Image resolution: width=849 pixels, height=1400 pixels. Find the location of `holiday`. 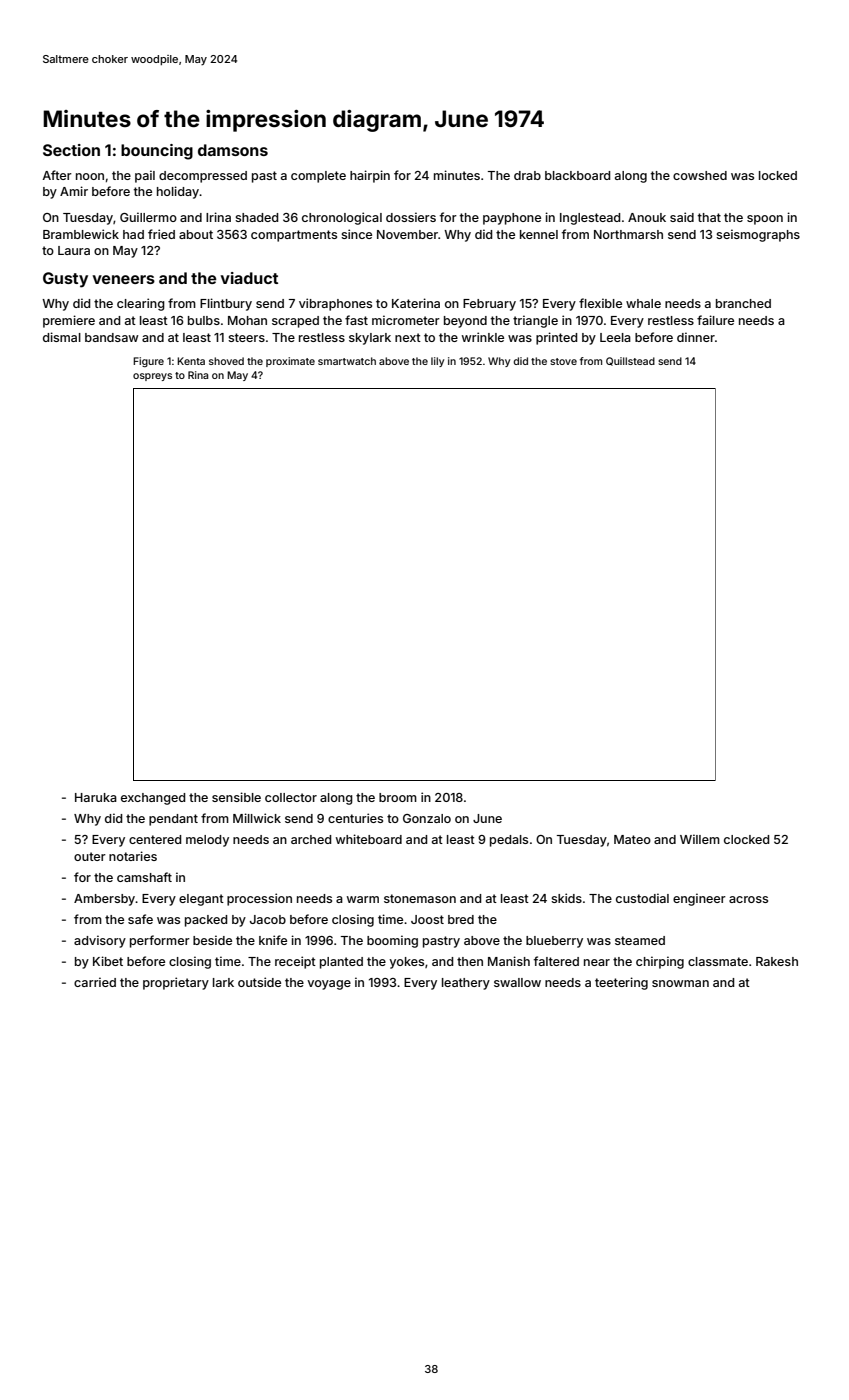

holiday is located at coordinates (178, 192).
